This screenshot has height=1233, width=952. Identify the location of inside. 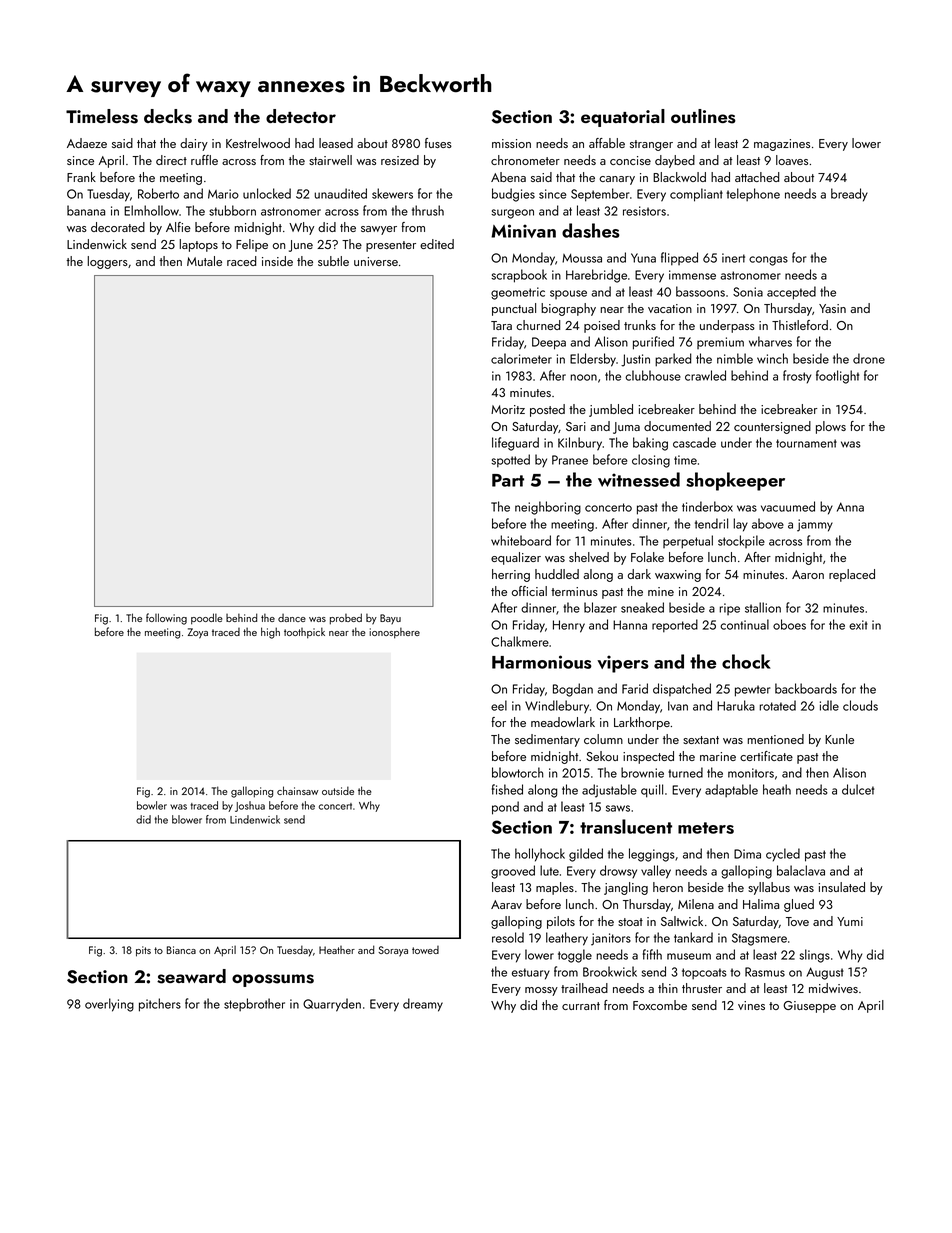
(277, 261).
